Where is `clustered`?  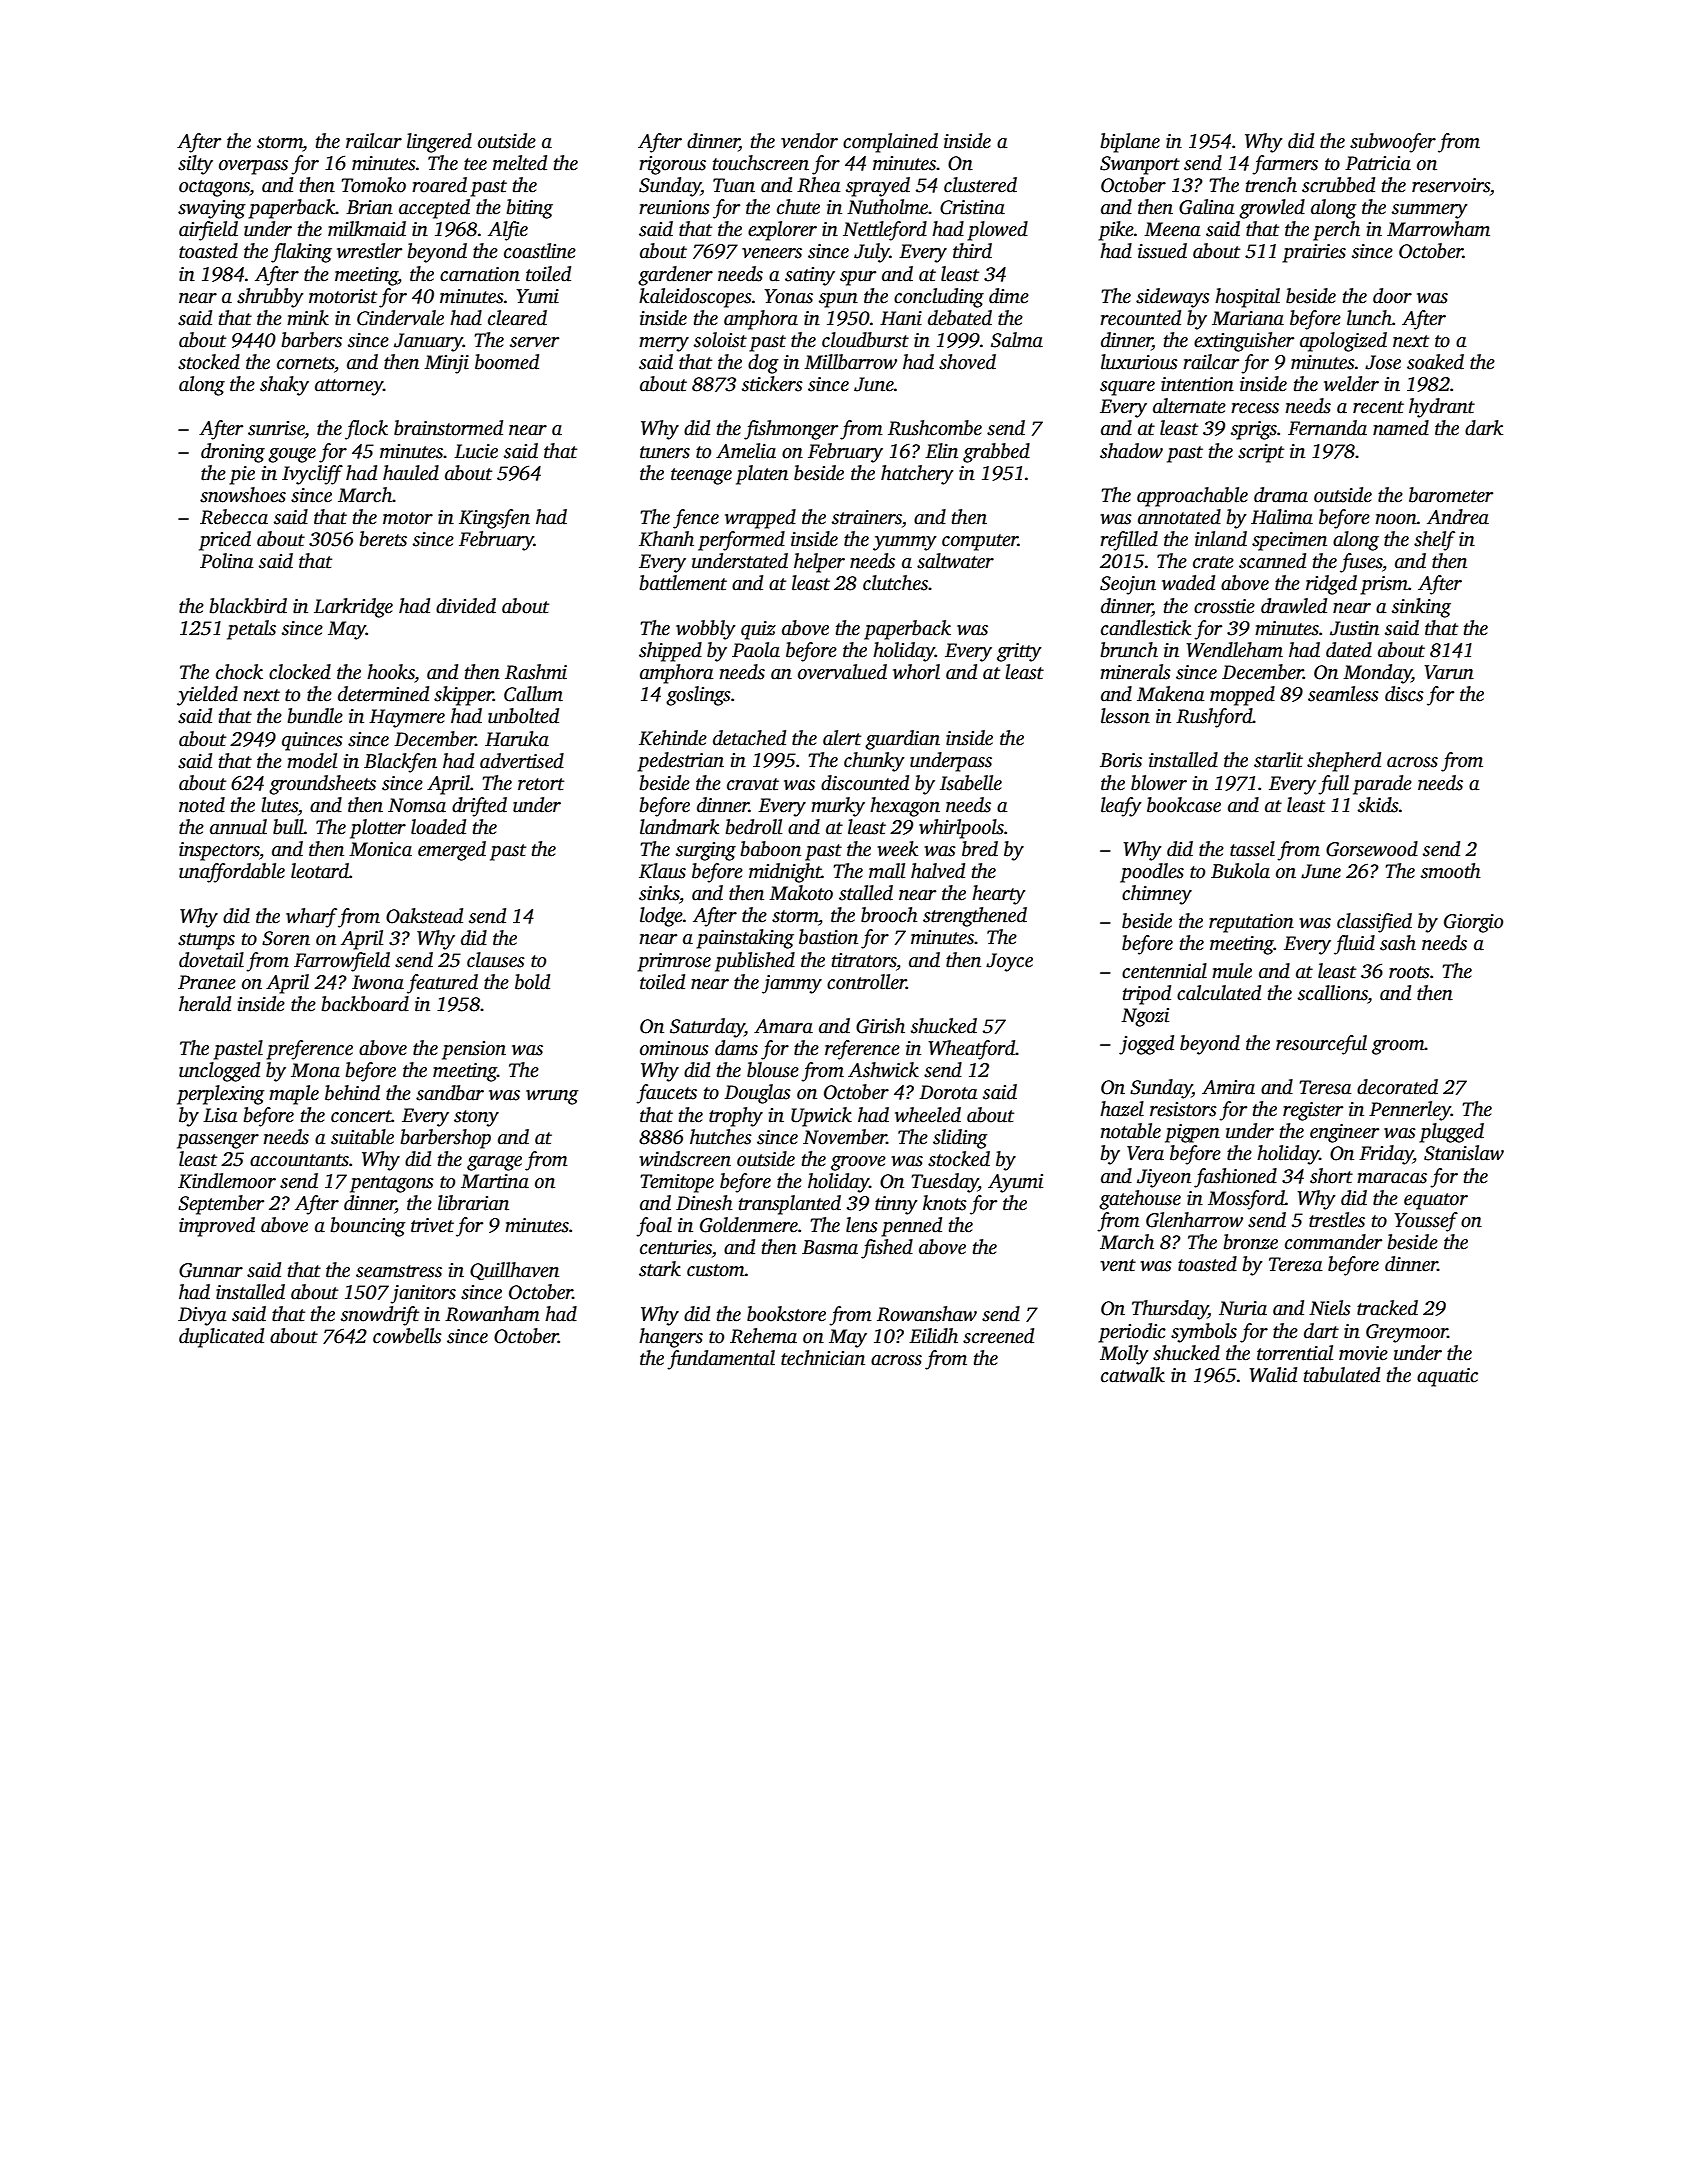
clustered is located at coordinates (980, 185).
